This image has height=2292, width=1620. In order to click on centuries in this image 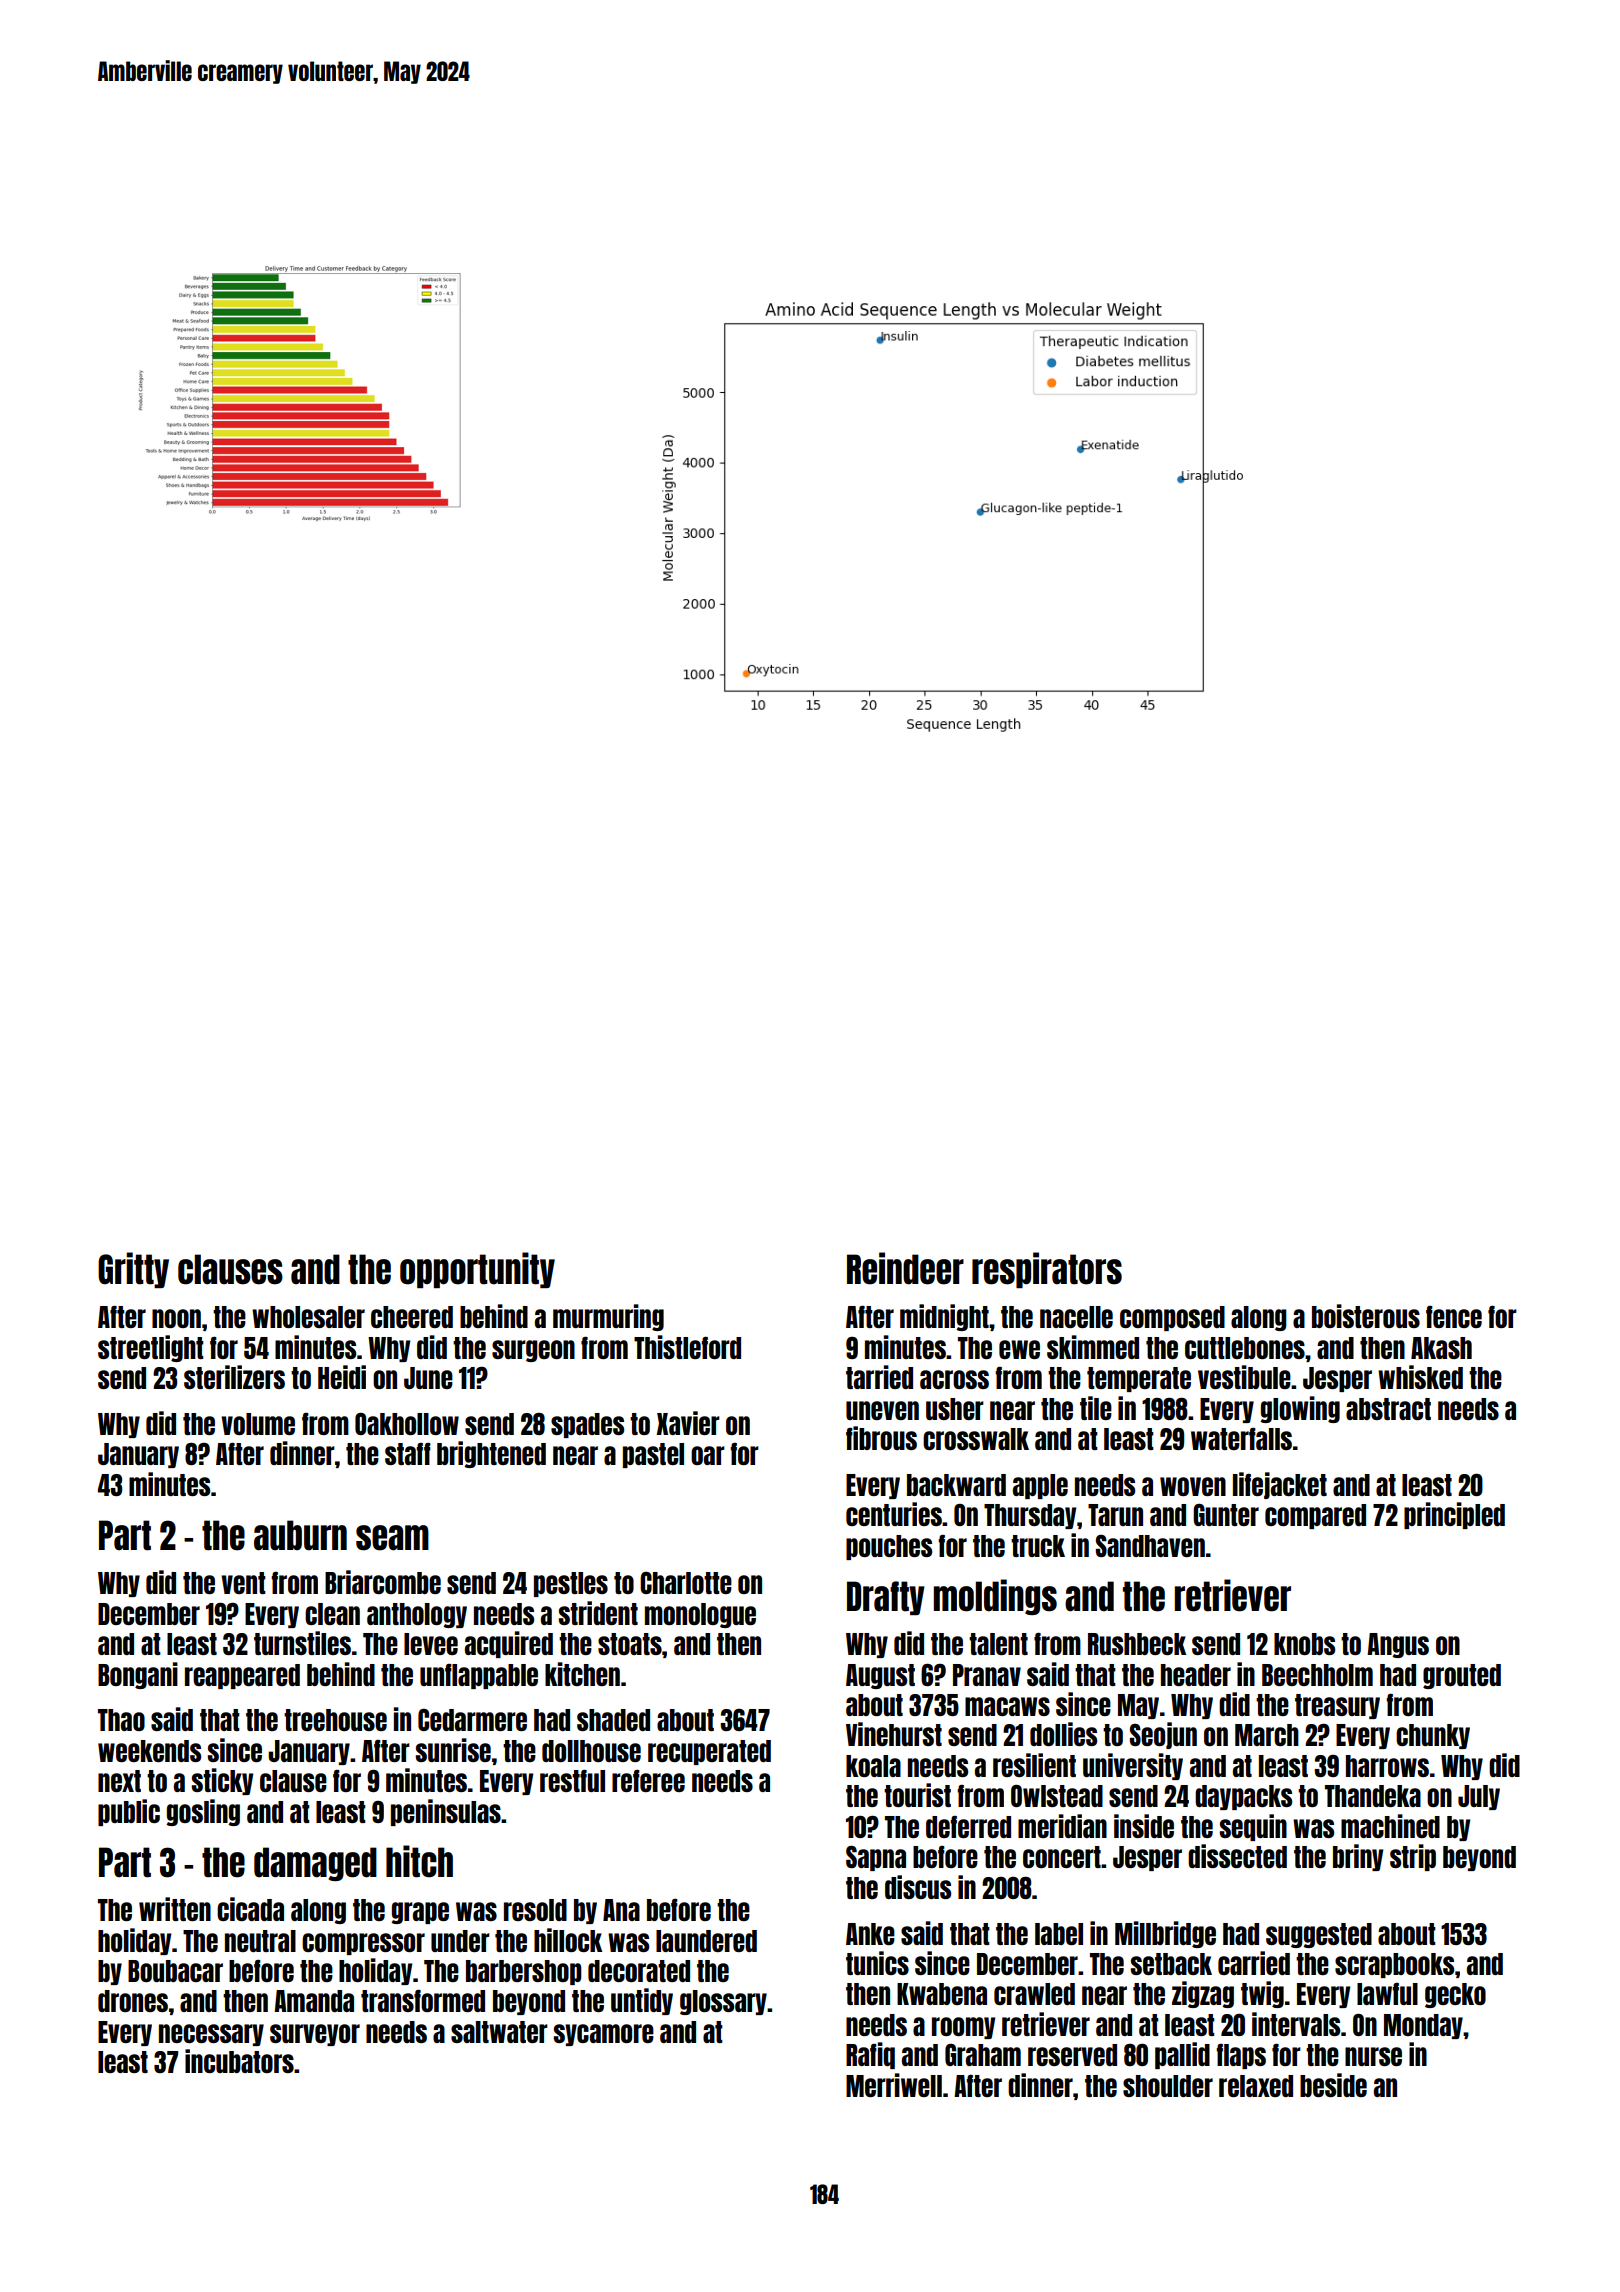, I will do `click(894, 1514)`.
